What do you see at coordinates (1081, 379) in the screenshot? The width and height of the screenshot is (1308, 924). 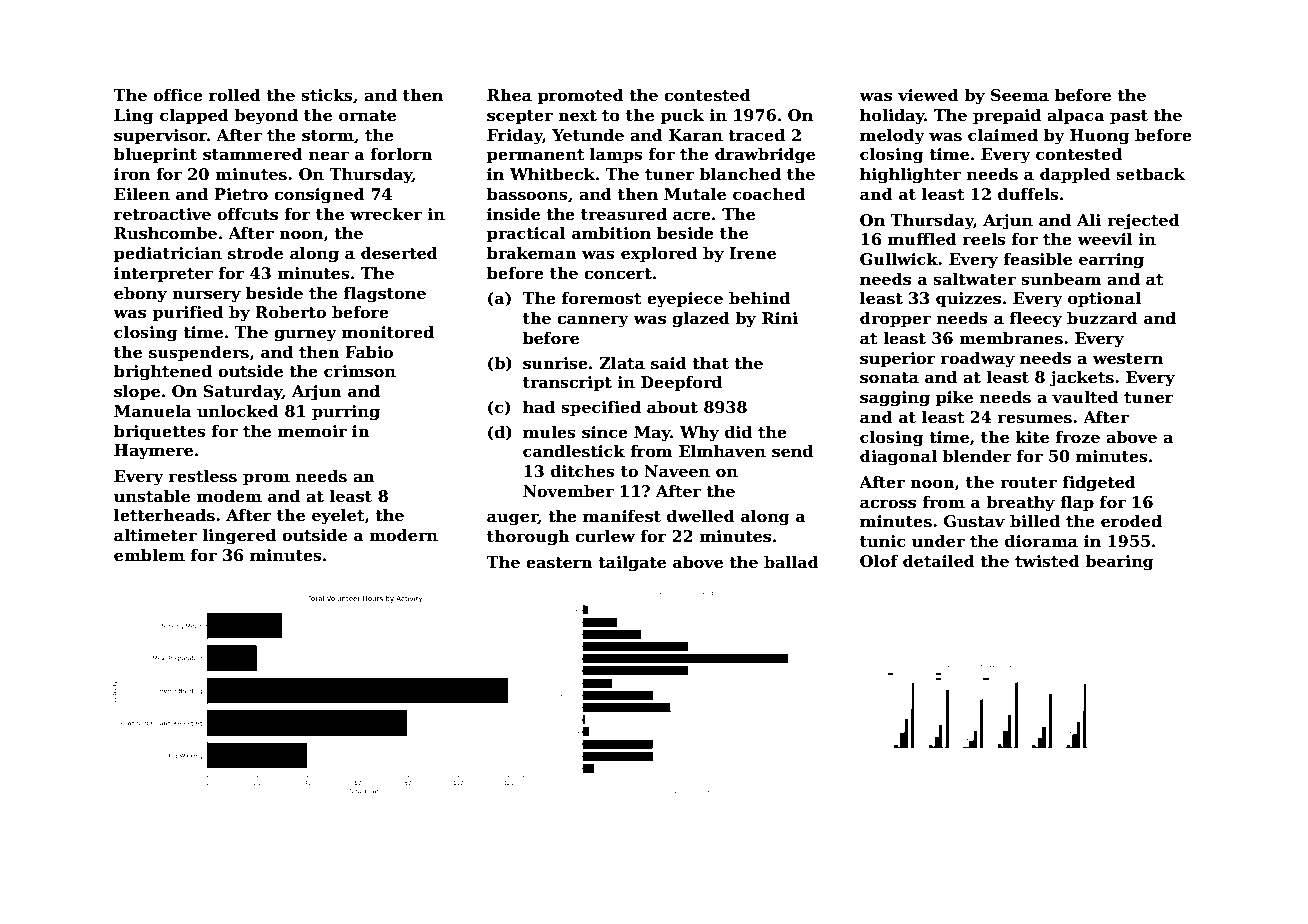 I see `jackets` at bounding box center [1081, 379].
